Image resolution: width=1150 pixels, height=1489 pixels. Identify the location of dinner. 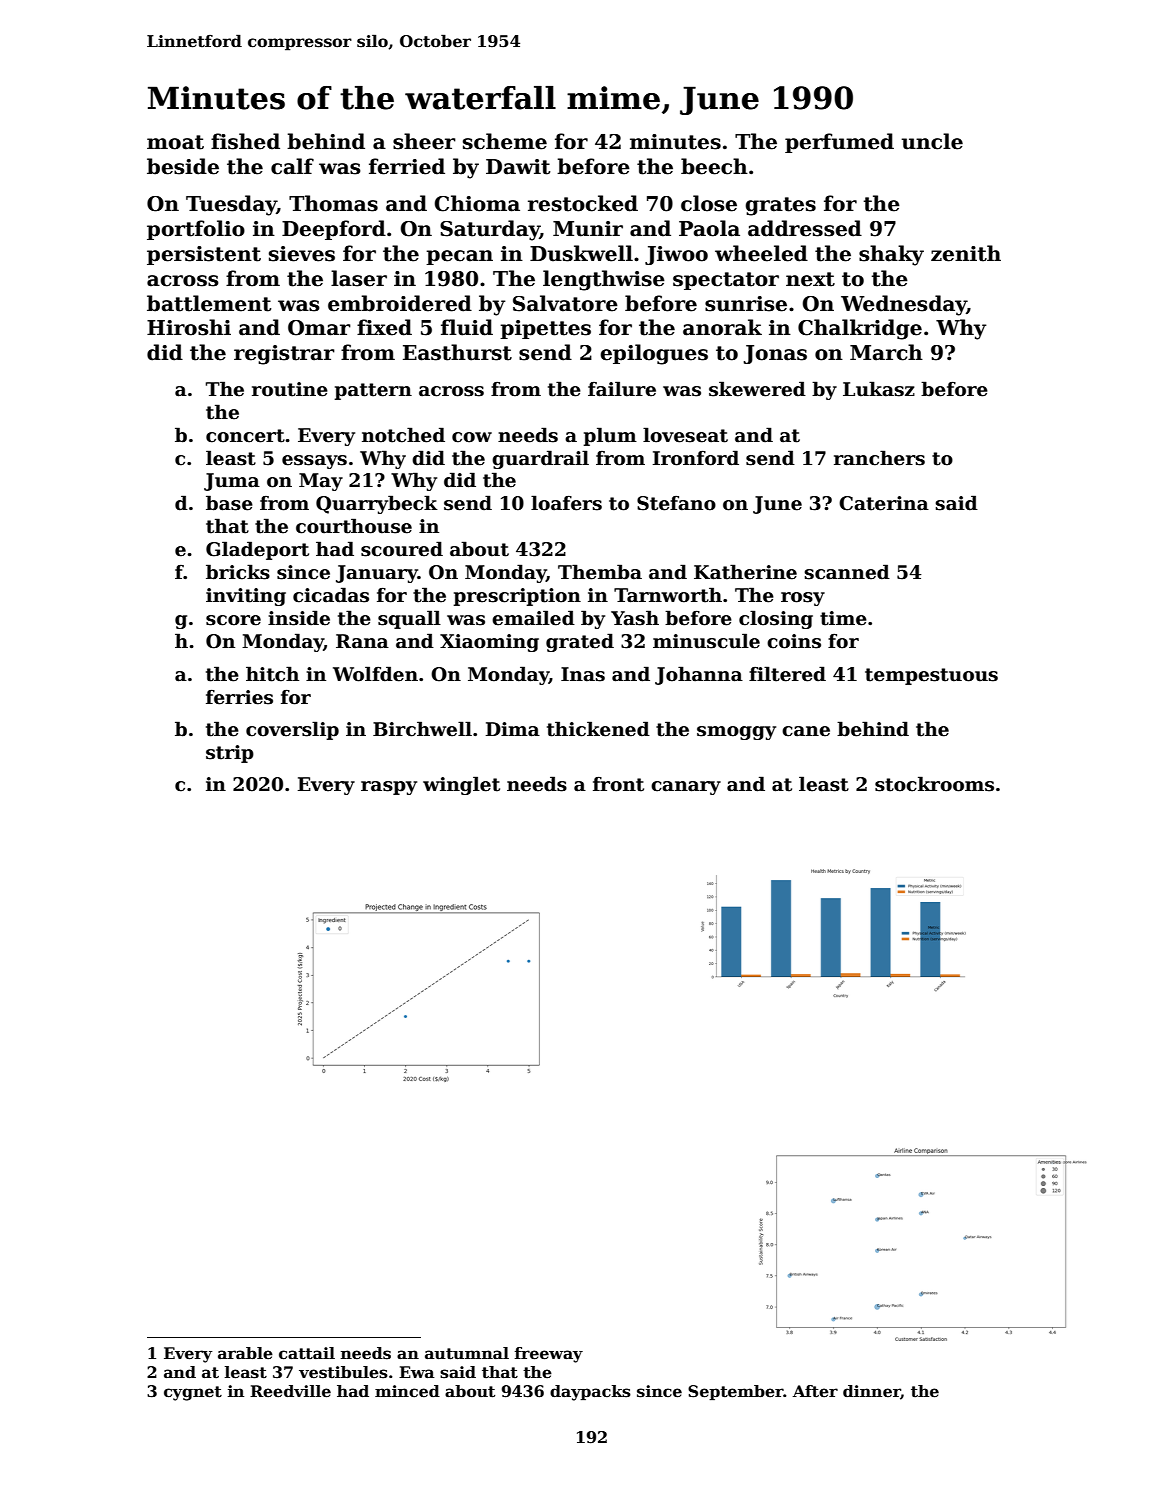
(872, 1392).
